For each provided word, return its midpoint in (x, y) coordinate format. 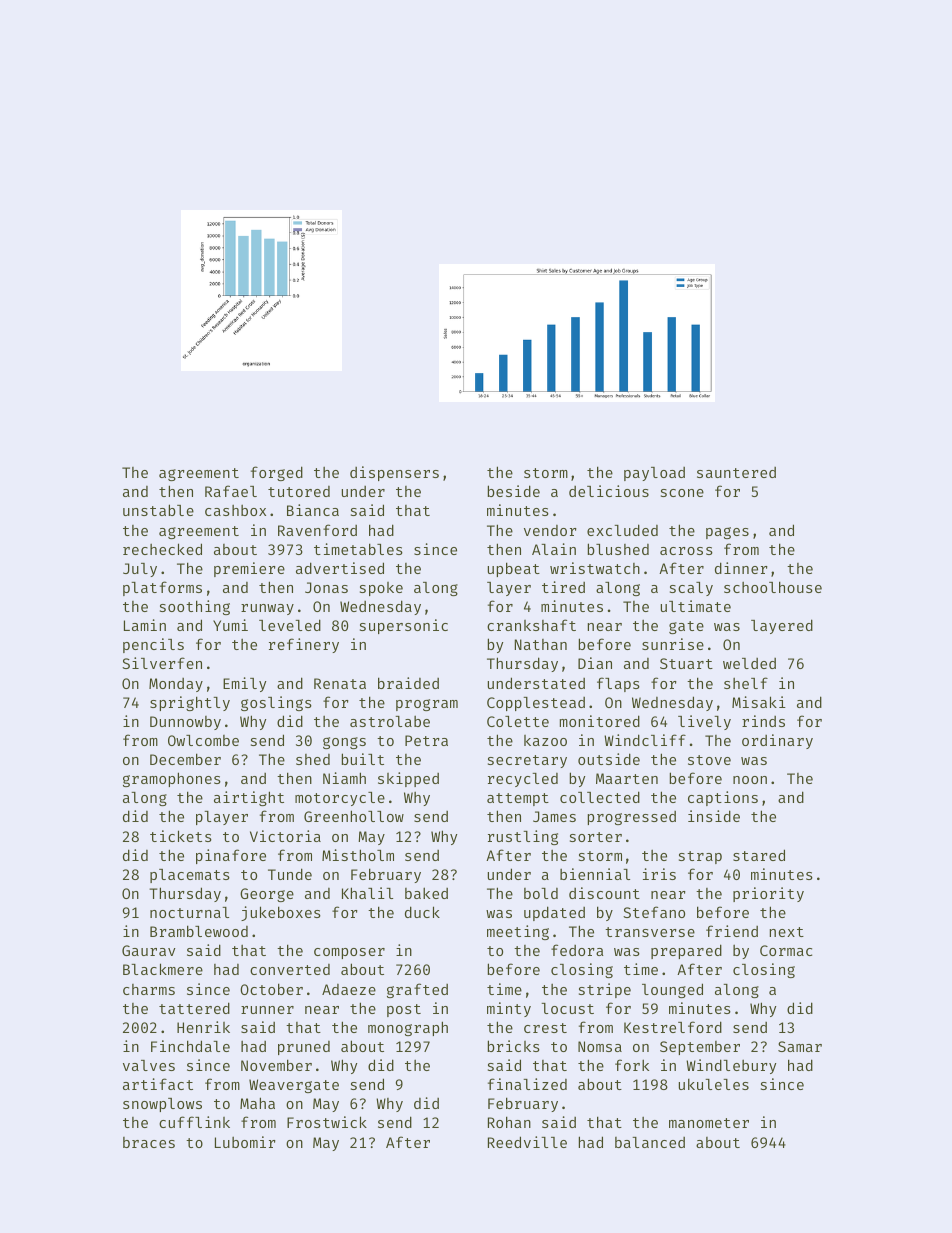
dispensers (394, 473)
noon (750, 780)
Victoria (285, 836)
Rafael (231, 491)
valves (149, 1065)
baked (426, 893)
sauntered (736, 472)
